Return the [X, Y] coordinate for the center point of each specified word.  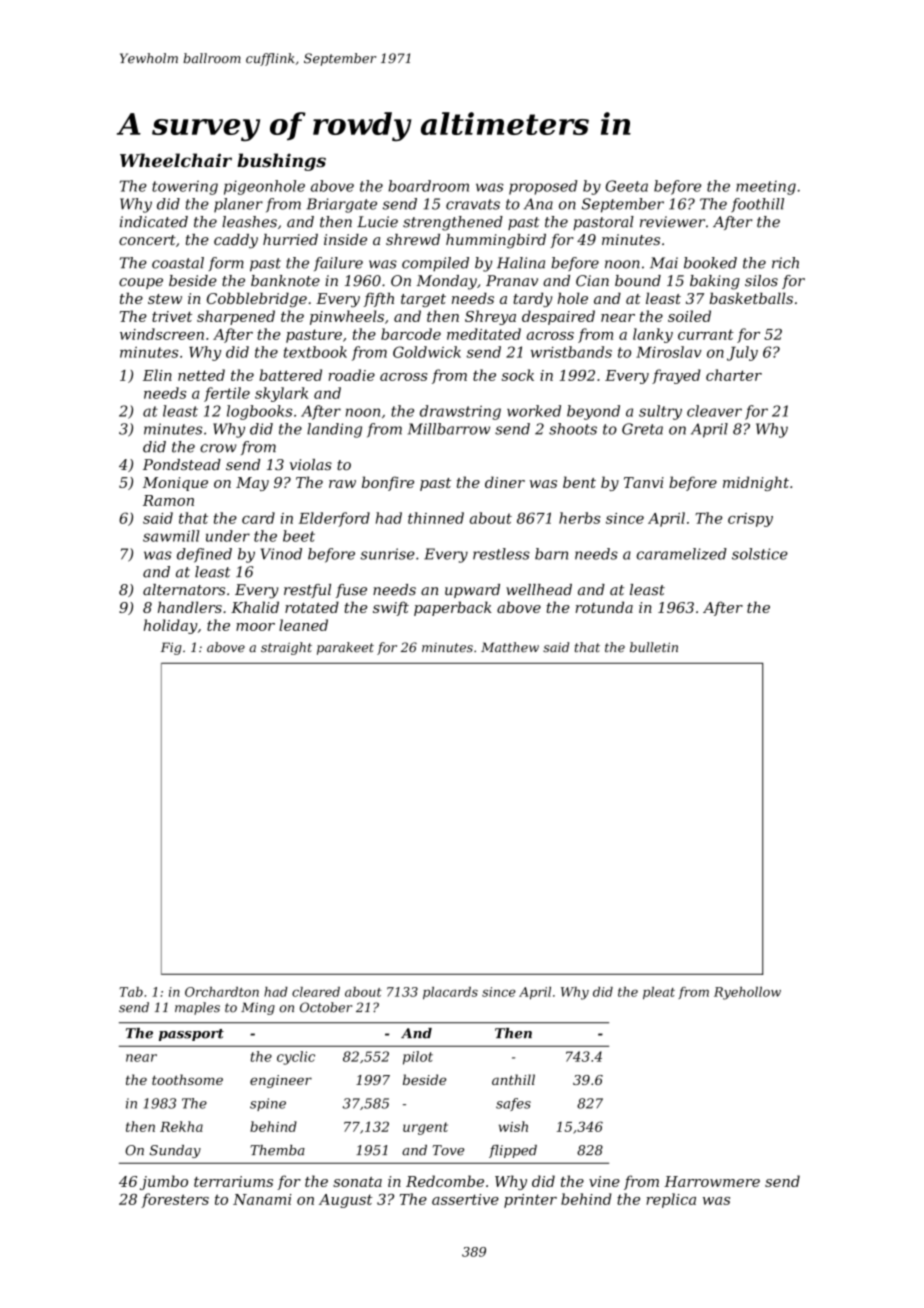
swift [391, 608]
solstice [760, 554]
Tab [131, 992]
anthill [513, 1079]
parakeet [345, 648]
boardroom [428, 186]
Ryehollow [747, 993]
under [228, 536]
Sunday [175, 1151]
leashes [249, 222]
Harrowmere [712, 1181]
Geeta [627, 186]
